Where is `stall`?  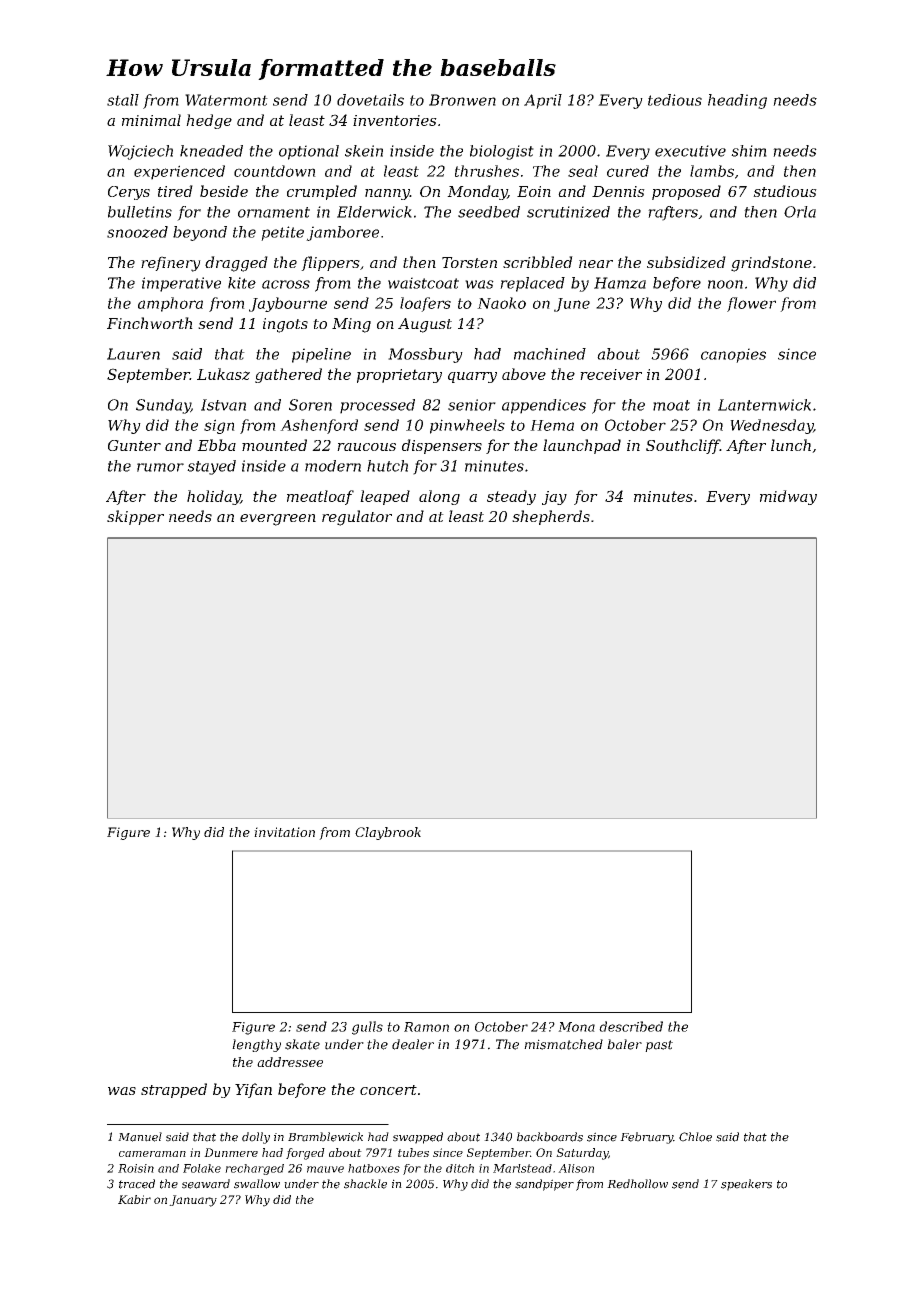 stall is located at coordinates (123, 100).
